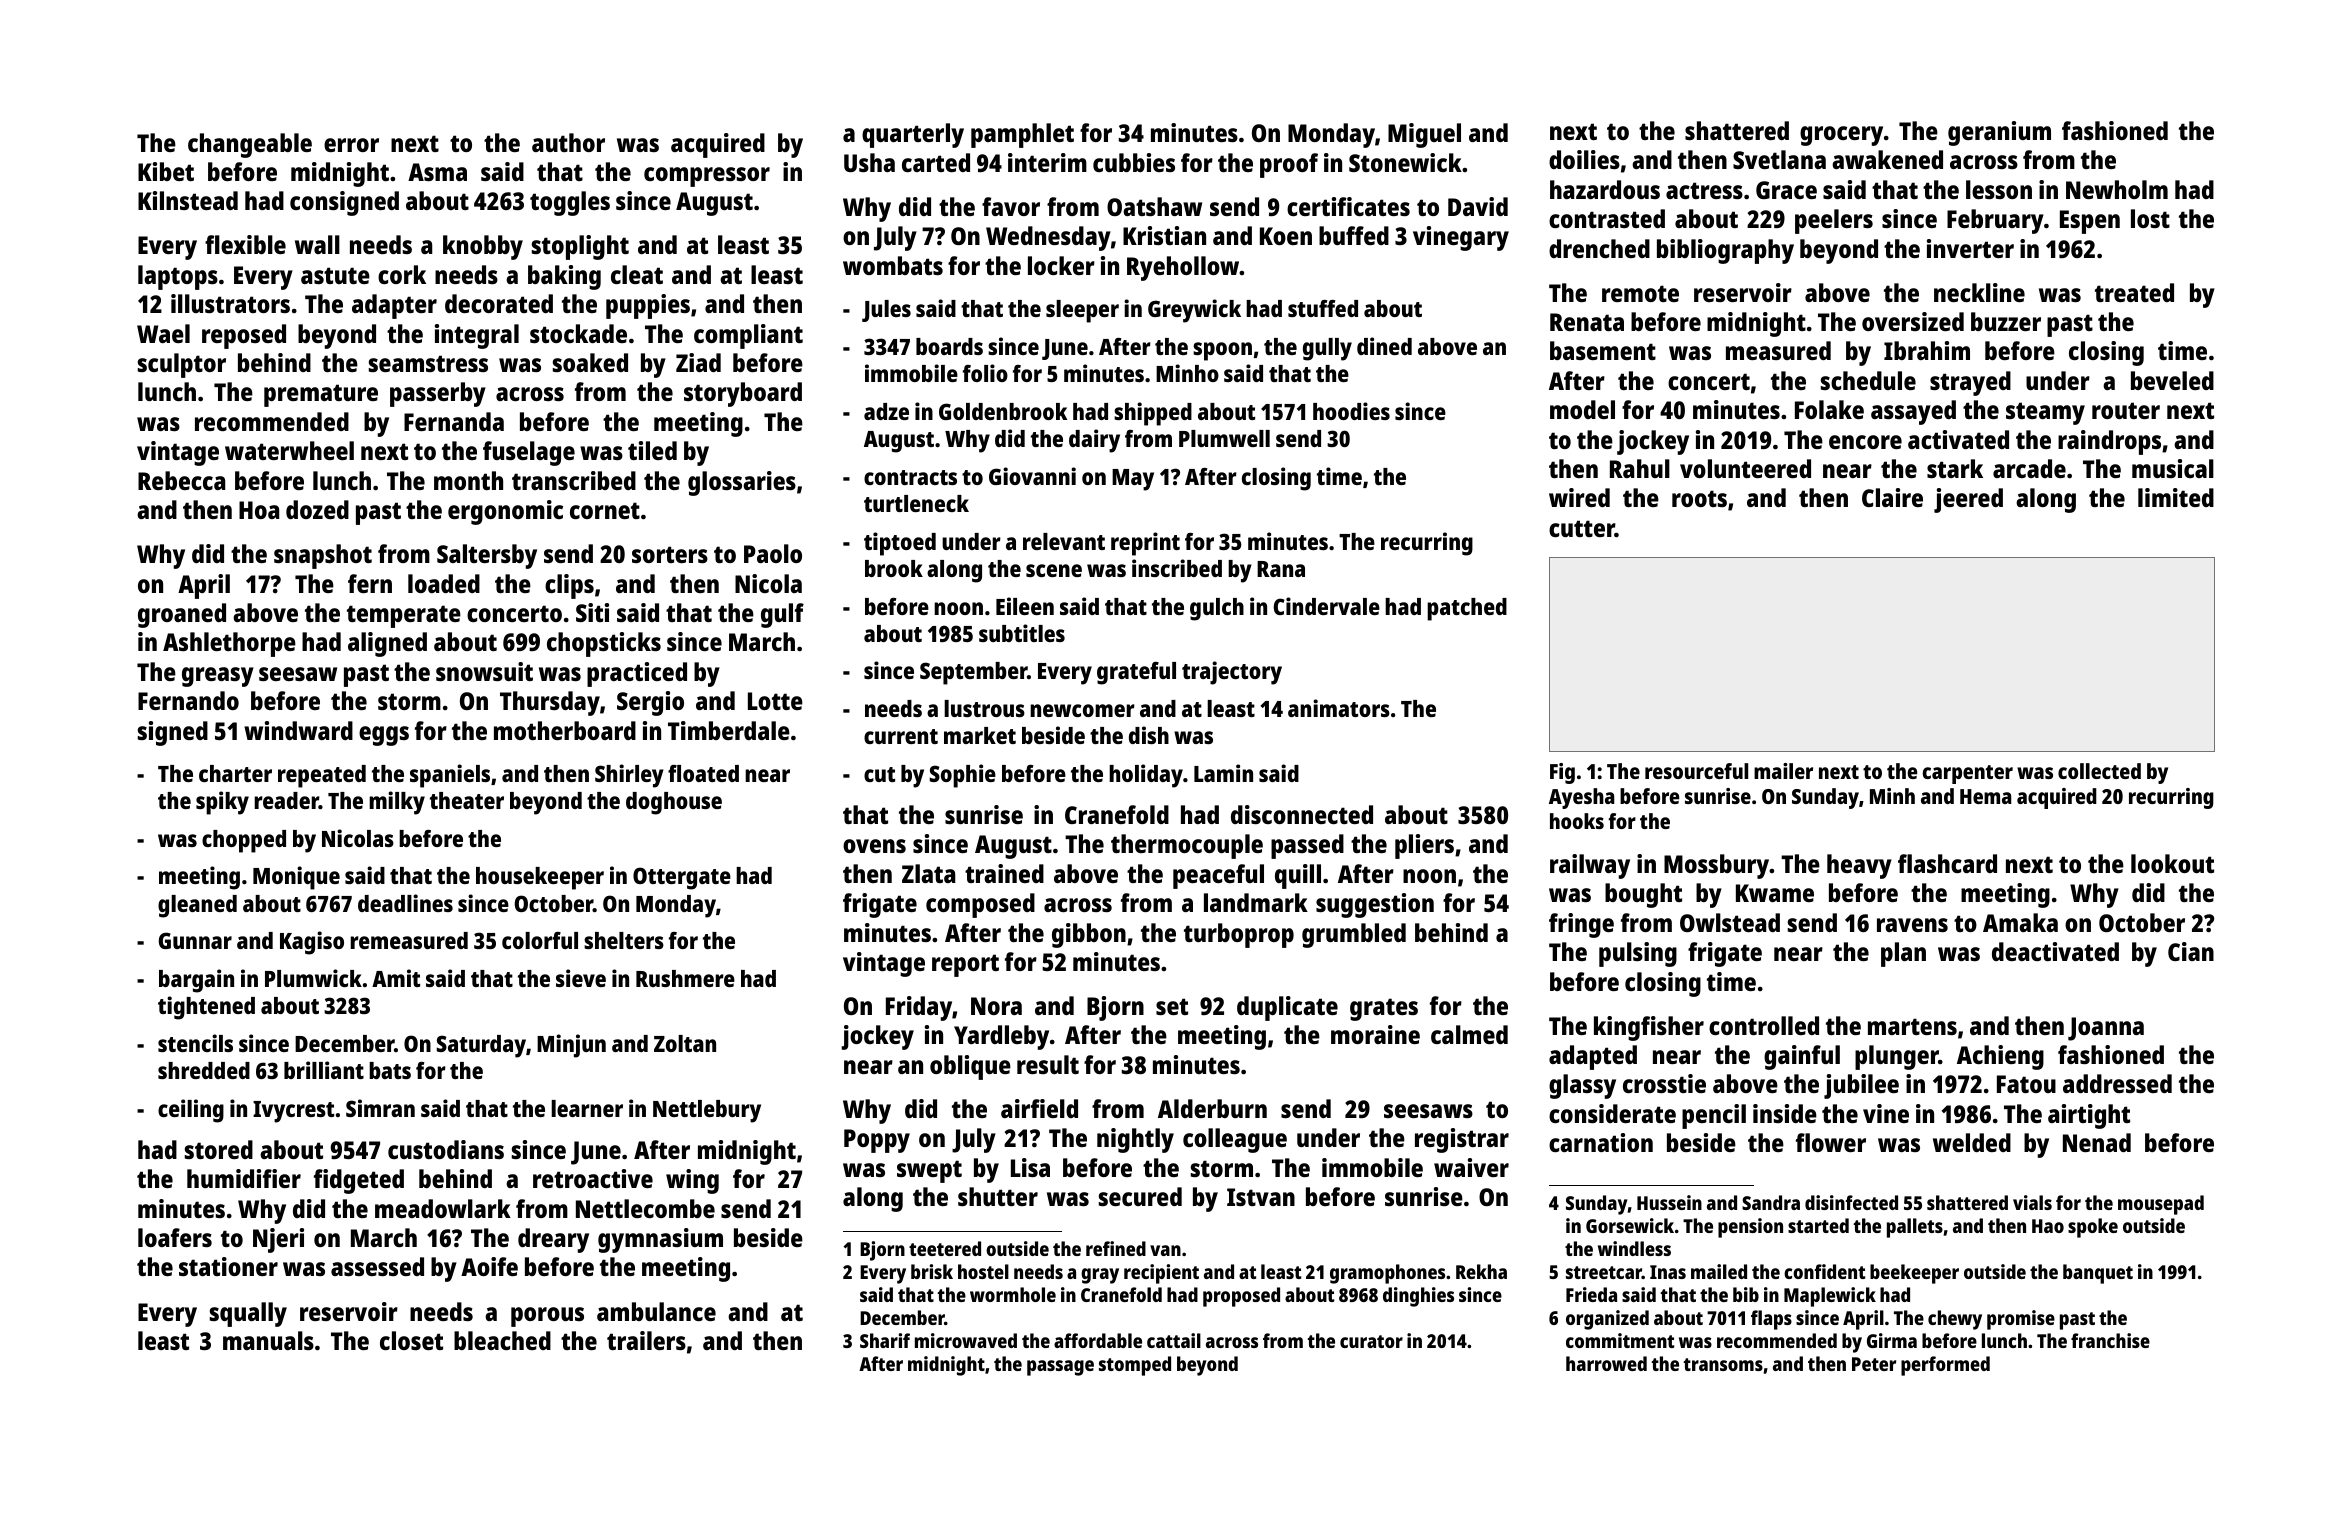 The height and width of the screenshot is (1522, 2352). I want to click on pliers, so click(1424, 846).
